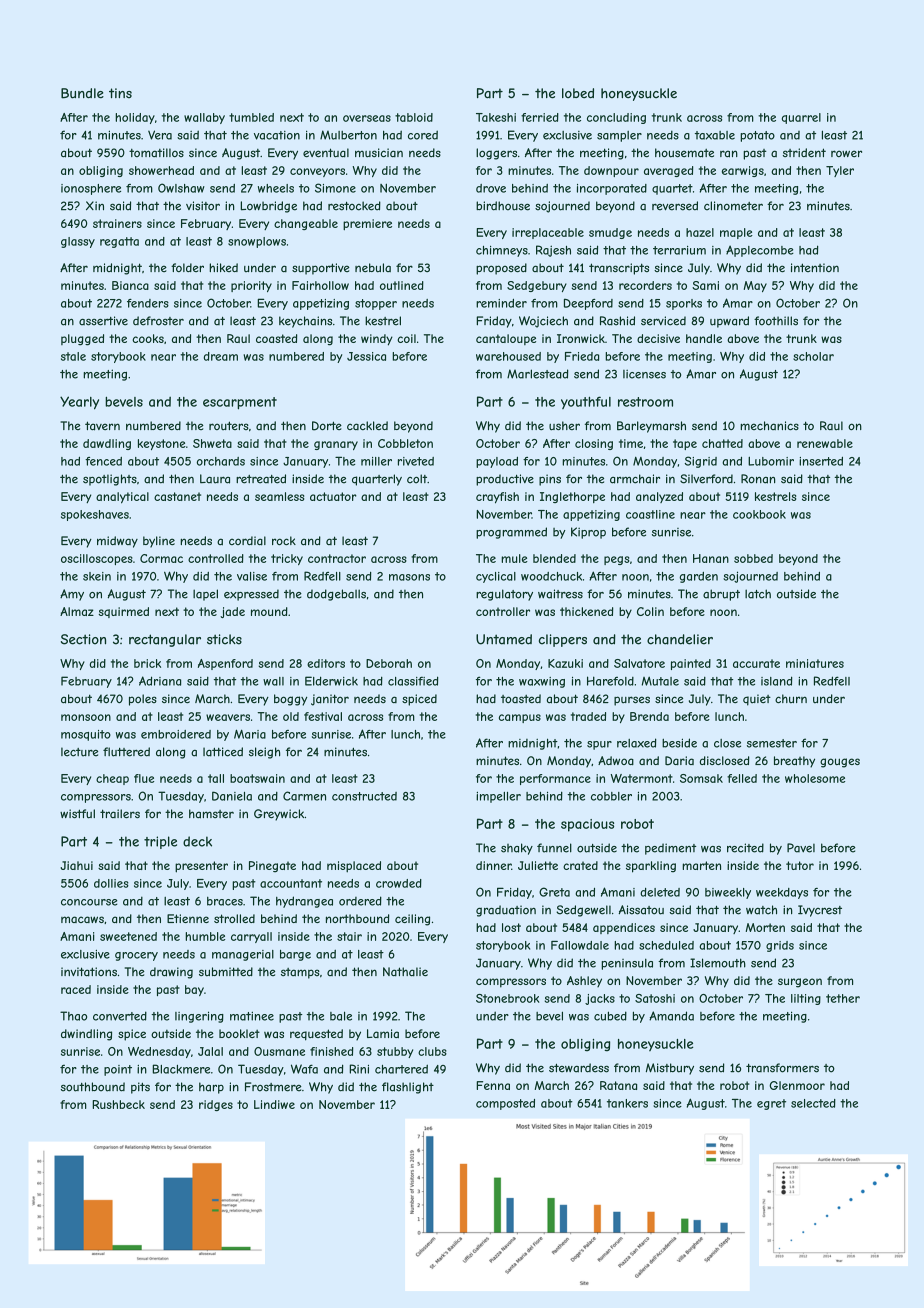 Image resolution: width=924 pixels, height=1308 pixels. Describe the element at coordinates (330, 700) in the page. I see `janitor` at that location.
